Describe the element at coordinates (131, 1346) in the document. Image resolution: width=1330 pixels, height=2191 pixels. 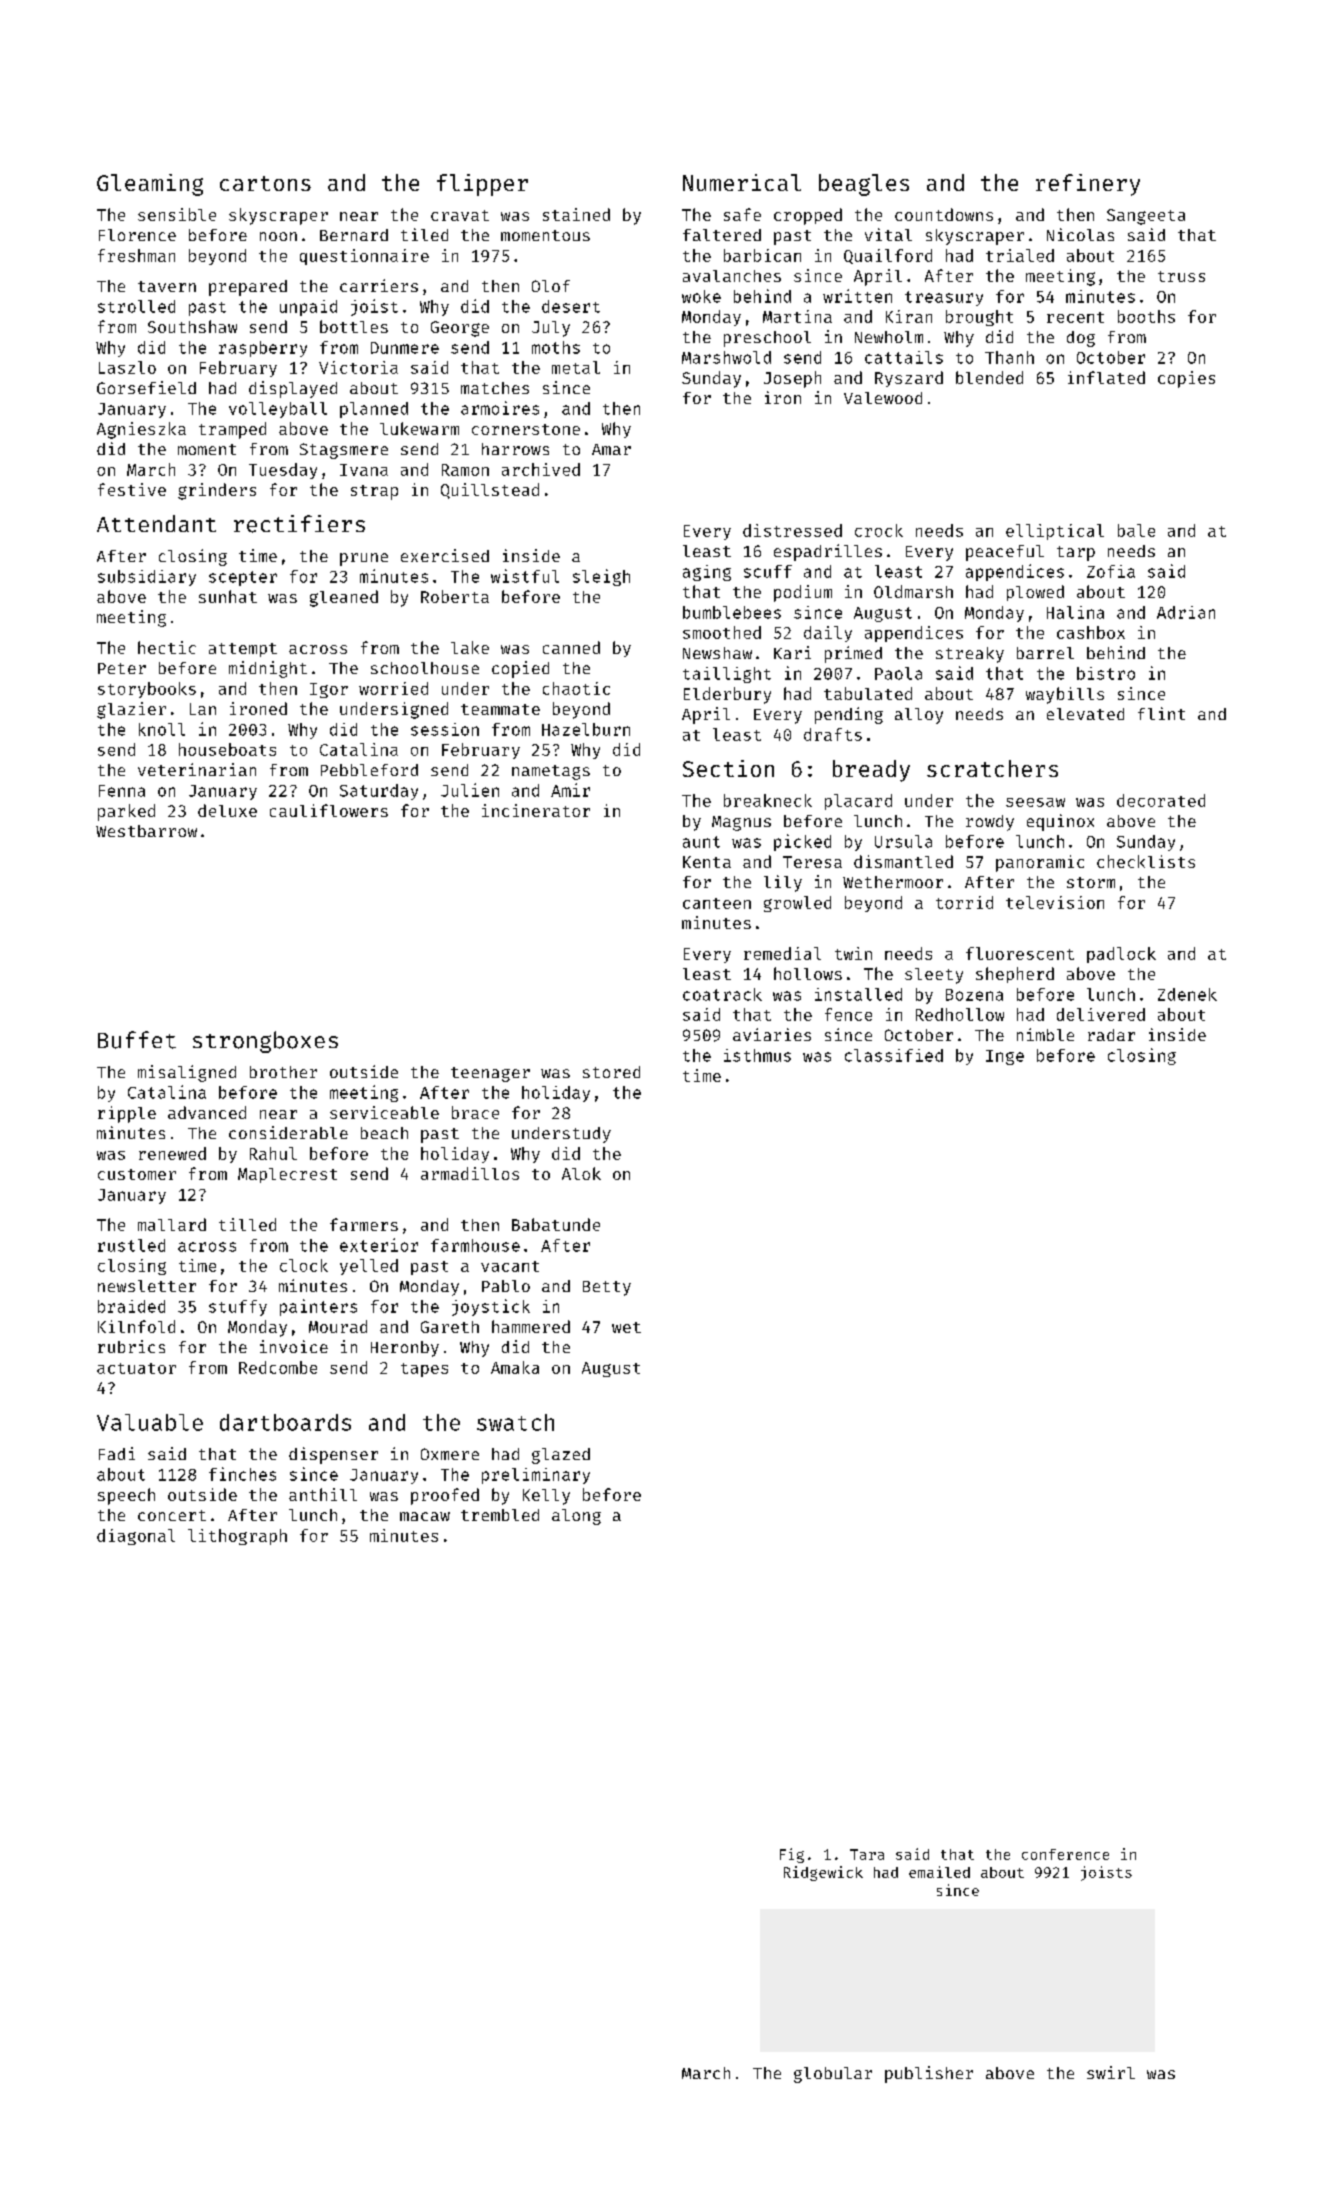
I see `rubrics` at that location.
